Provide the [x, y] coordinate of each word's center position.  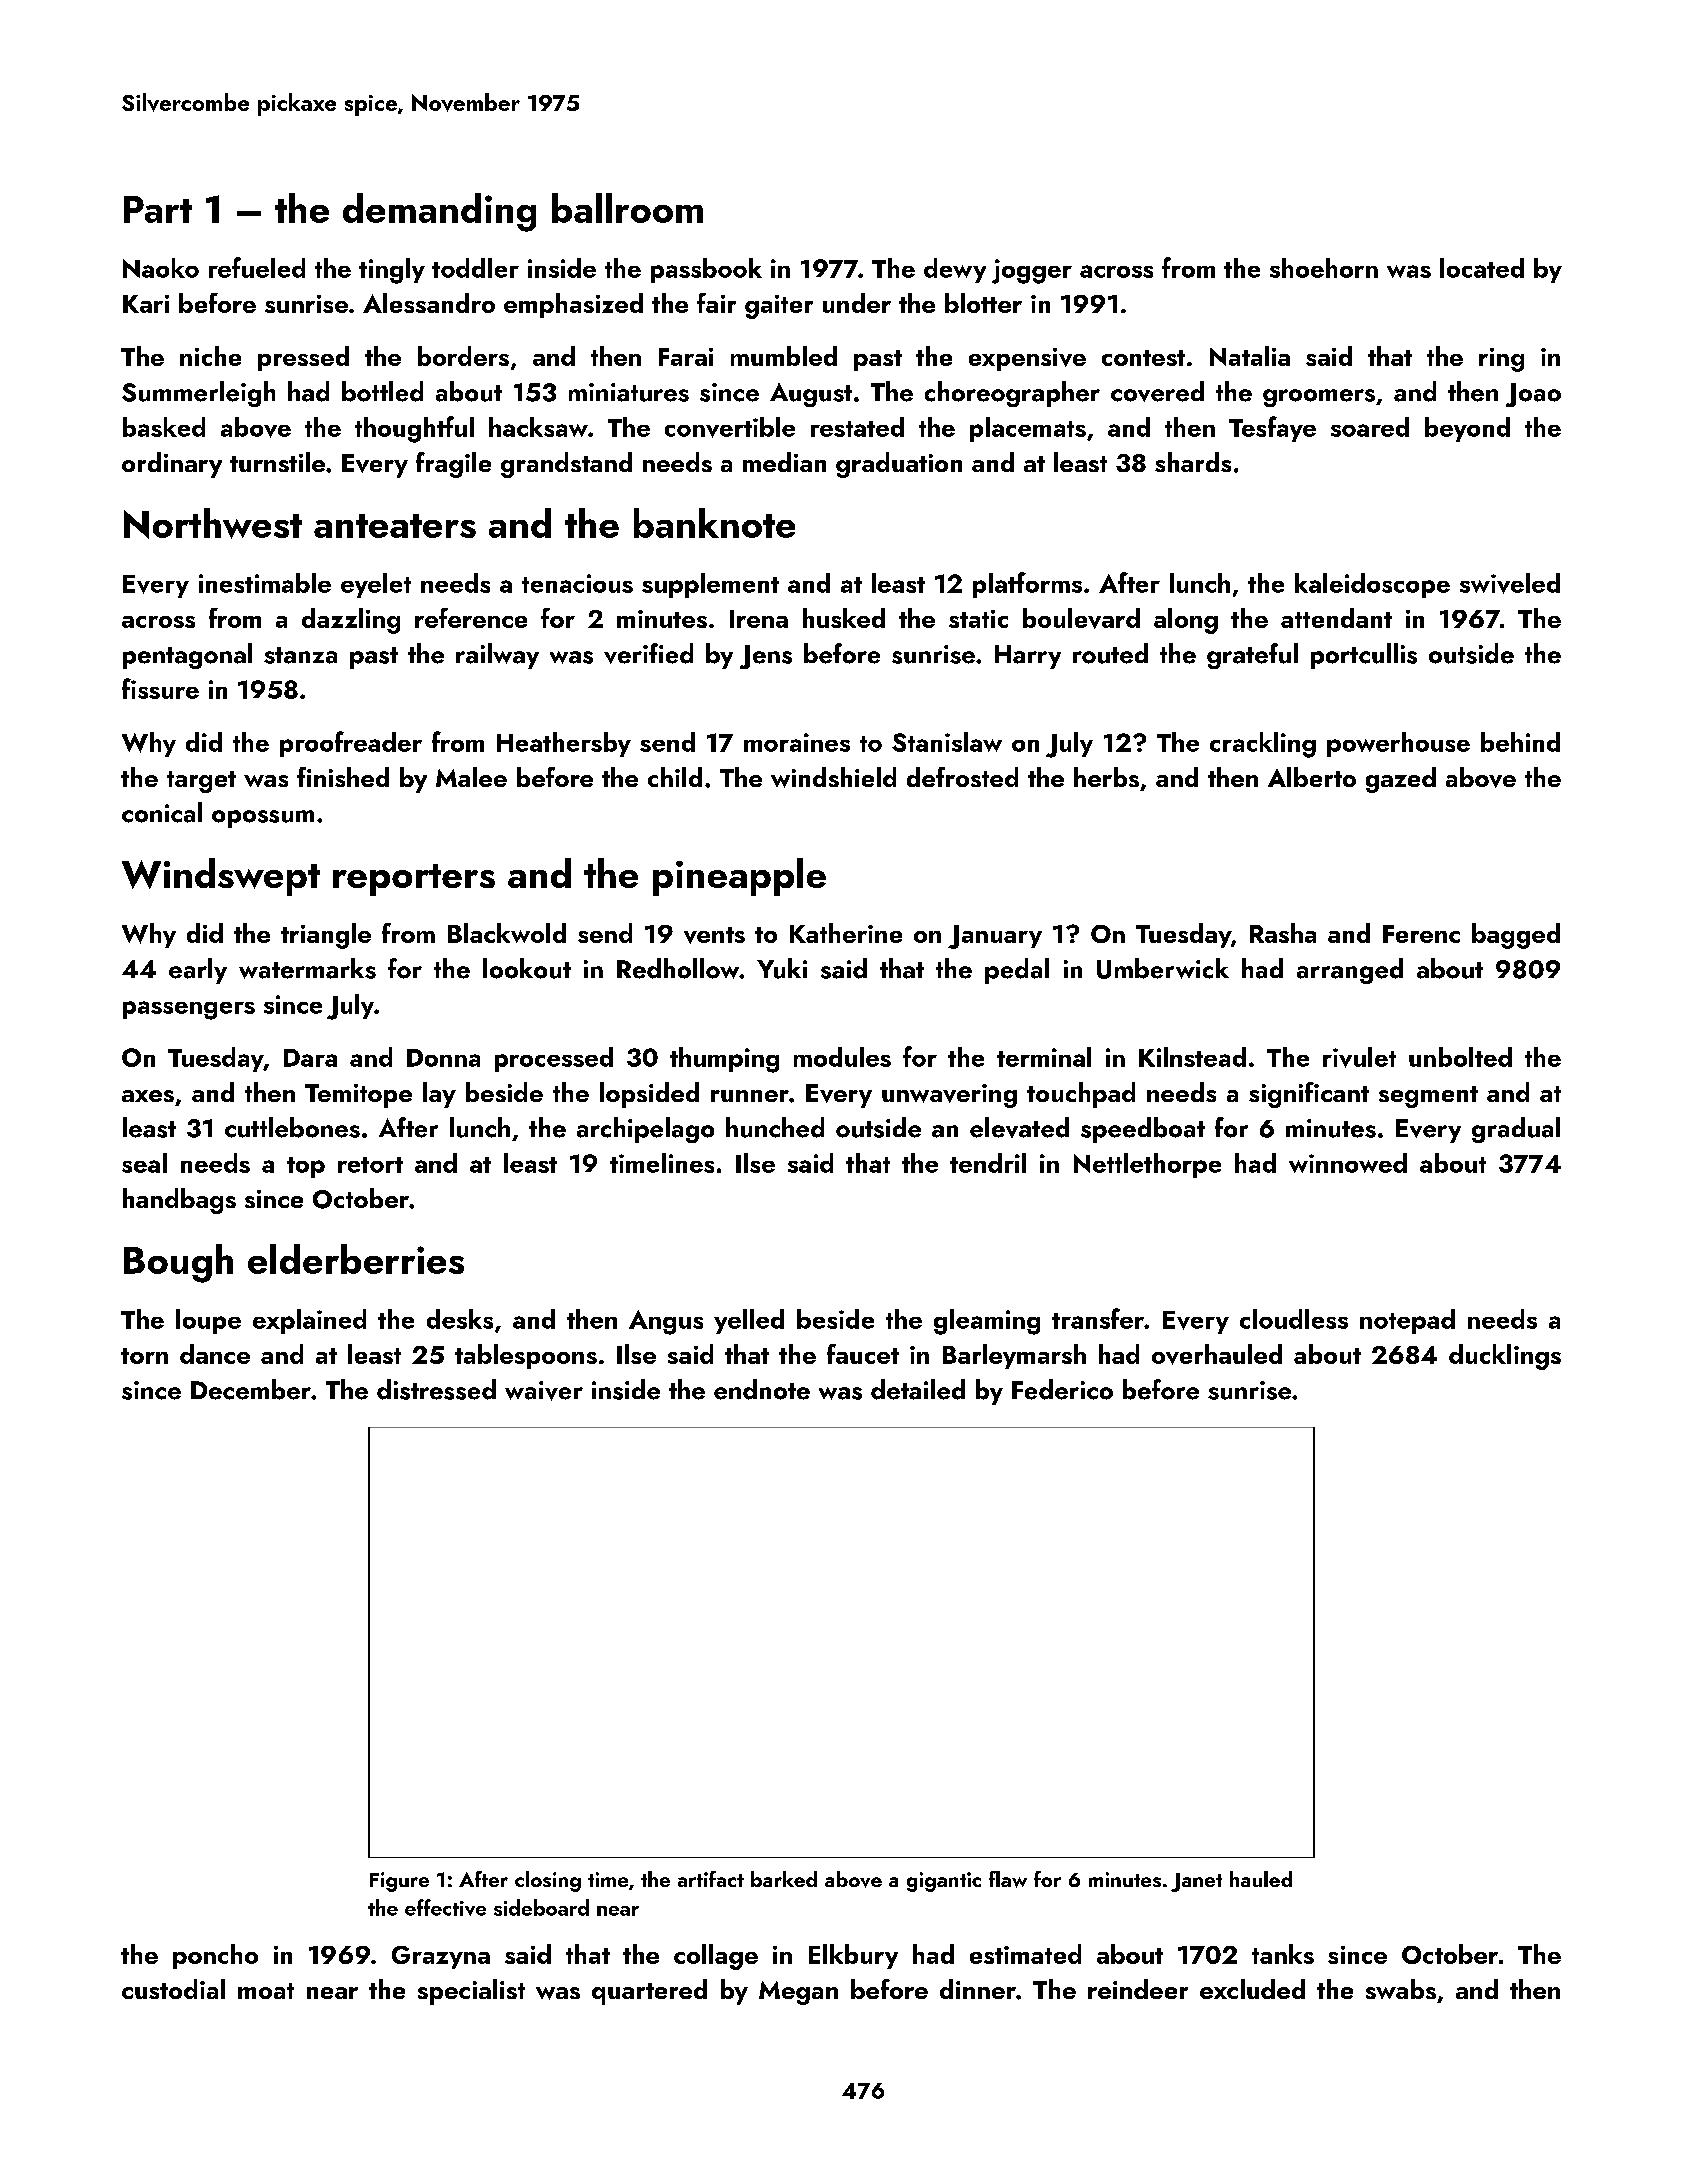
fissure [160, 688]
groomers [1319, 398]
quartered [649, 1992]
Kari [146, 304]
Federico [1062, 1389]
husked [844, 618]
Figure [399, 1882]
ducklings [1505, 1357]
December [251, 1389]
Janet [1196, 1882]
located [1482, 268]
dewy [955, 270]
